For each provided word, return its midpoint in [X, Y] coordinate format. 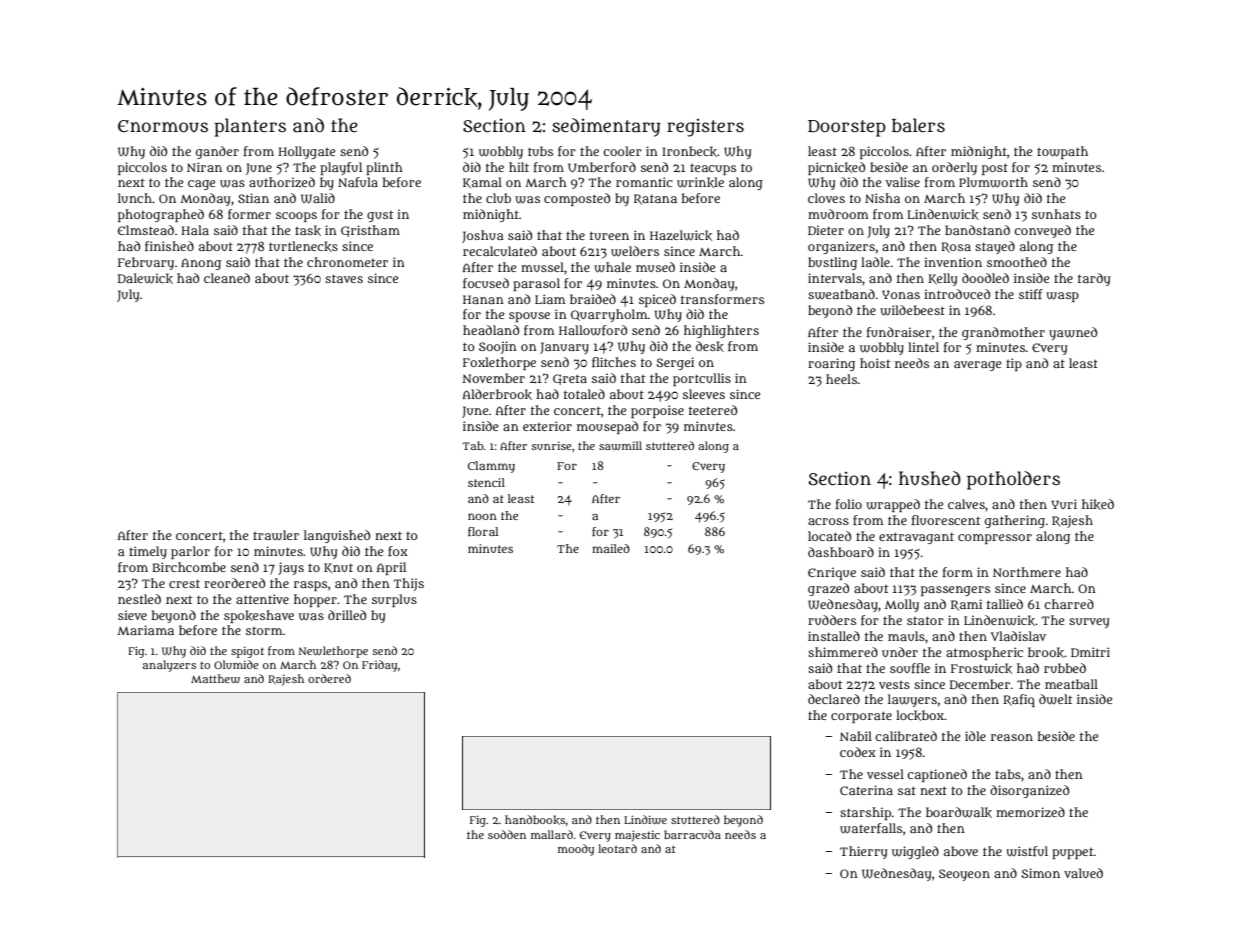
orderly [954, 168]
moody [576, 850]
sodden [507, 834]
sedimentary [606, 127]
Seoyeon [964, 875]
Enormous [163, 126]
